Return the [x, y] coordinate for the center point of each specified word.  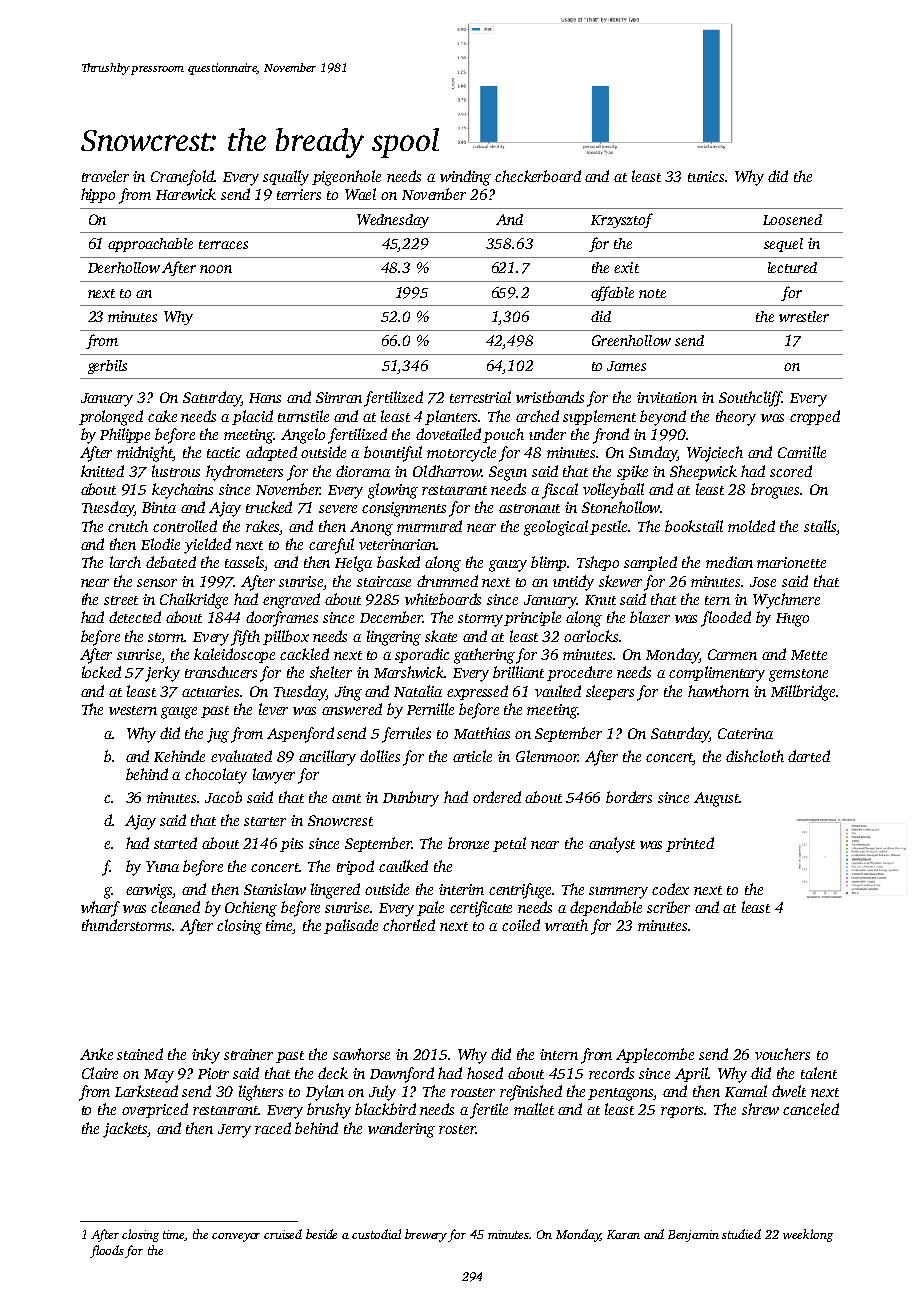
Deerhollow [124, 267]
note [652, 293]
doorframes [282, 619]
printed [690, 844]
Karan [623, 1234]
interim [461, 889]
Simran [339, 397]
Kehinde [179, 756]
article [472, 756]
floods [107, 1251]
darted [809, 756]
